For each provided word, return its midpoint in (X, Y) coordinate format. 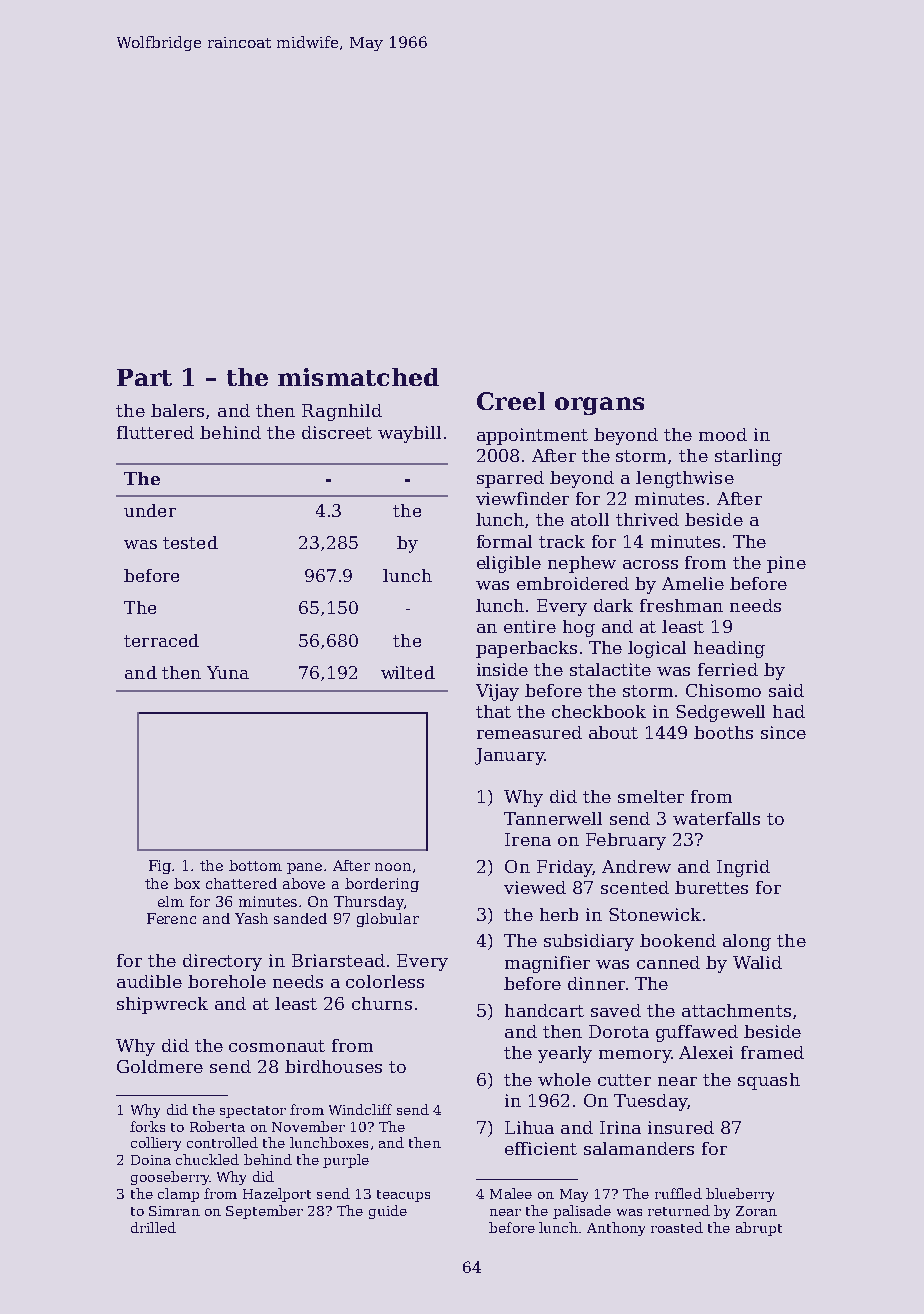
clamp (178, 1195)
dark (613, 605)
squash (769, 1081)
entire (530, 626)
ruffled (678, 1193)
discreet (337, 432)
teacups (403, 1196)
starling (748, 457)
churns (382, 1003)
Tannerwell (553, 818)
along (747, 942)
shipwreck (162, 1005)
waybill (409, 434)
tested (190, 542)
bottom (255, 865)
